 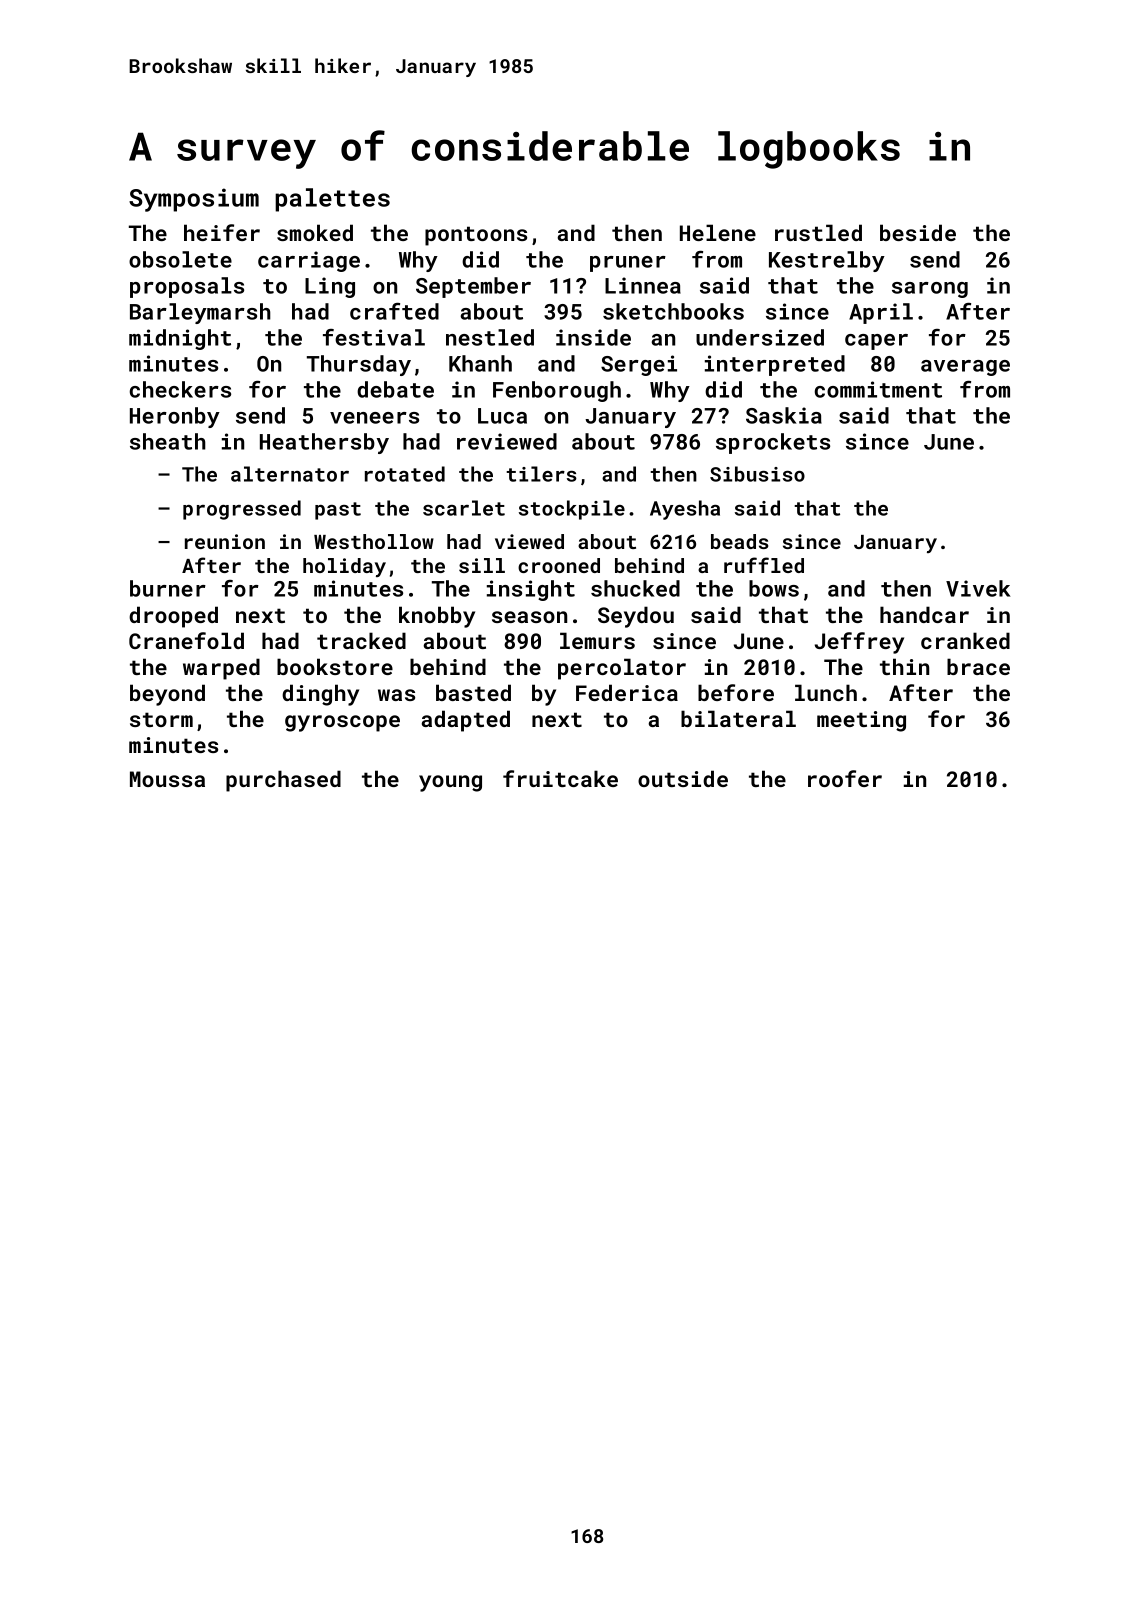 What do you see at coordinates (718, 232) in the image?
I see `Helene` at bounding box center [718, 232].
